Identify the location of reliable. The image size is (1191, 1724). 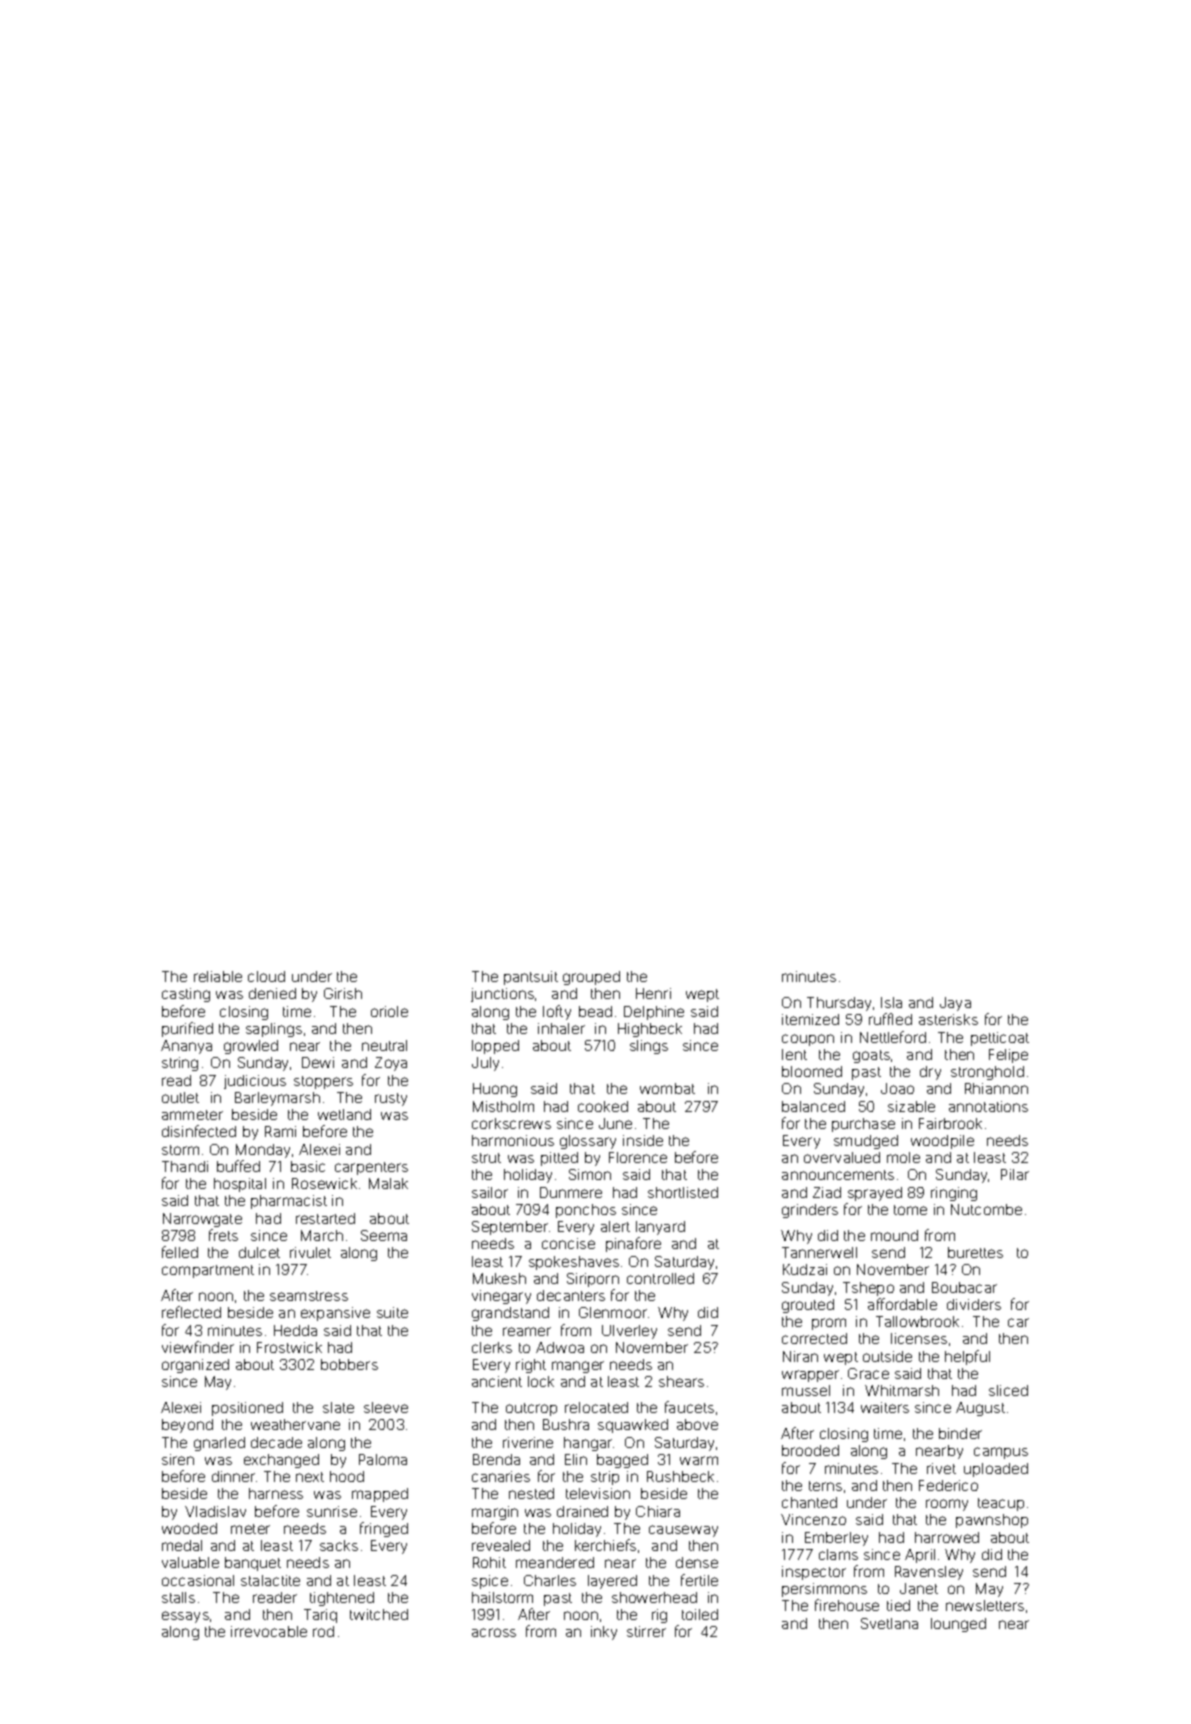
(218, 976).
